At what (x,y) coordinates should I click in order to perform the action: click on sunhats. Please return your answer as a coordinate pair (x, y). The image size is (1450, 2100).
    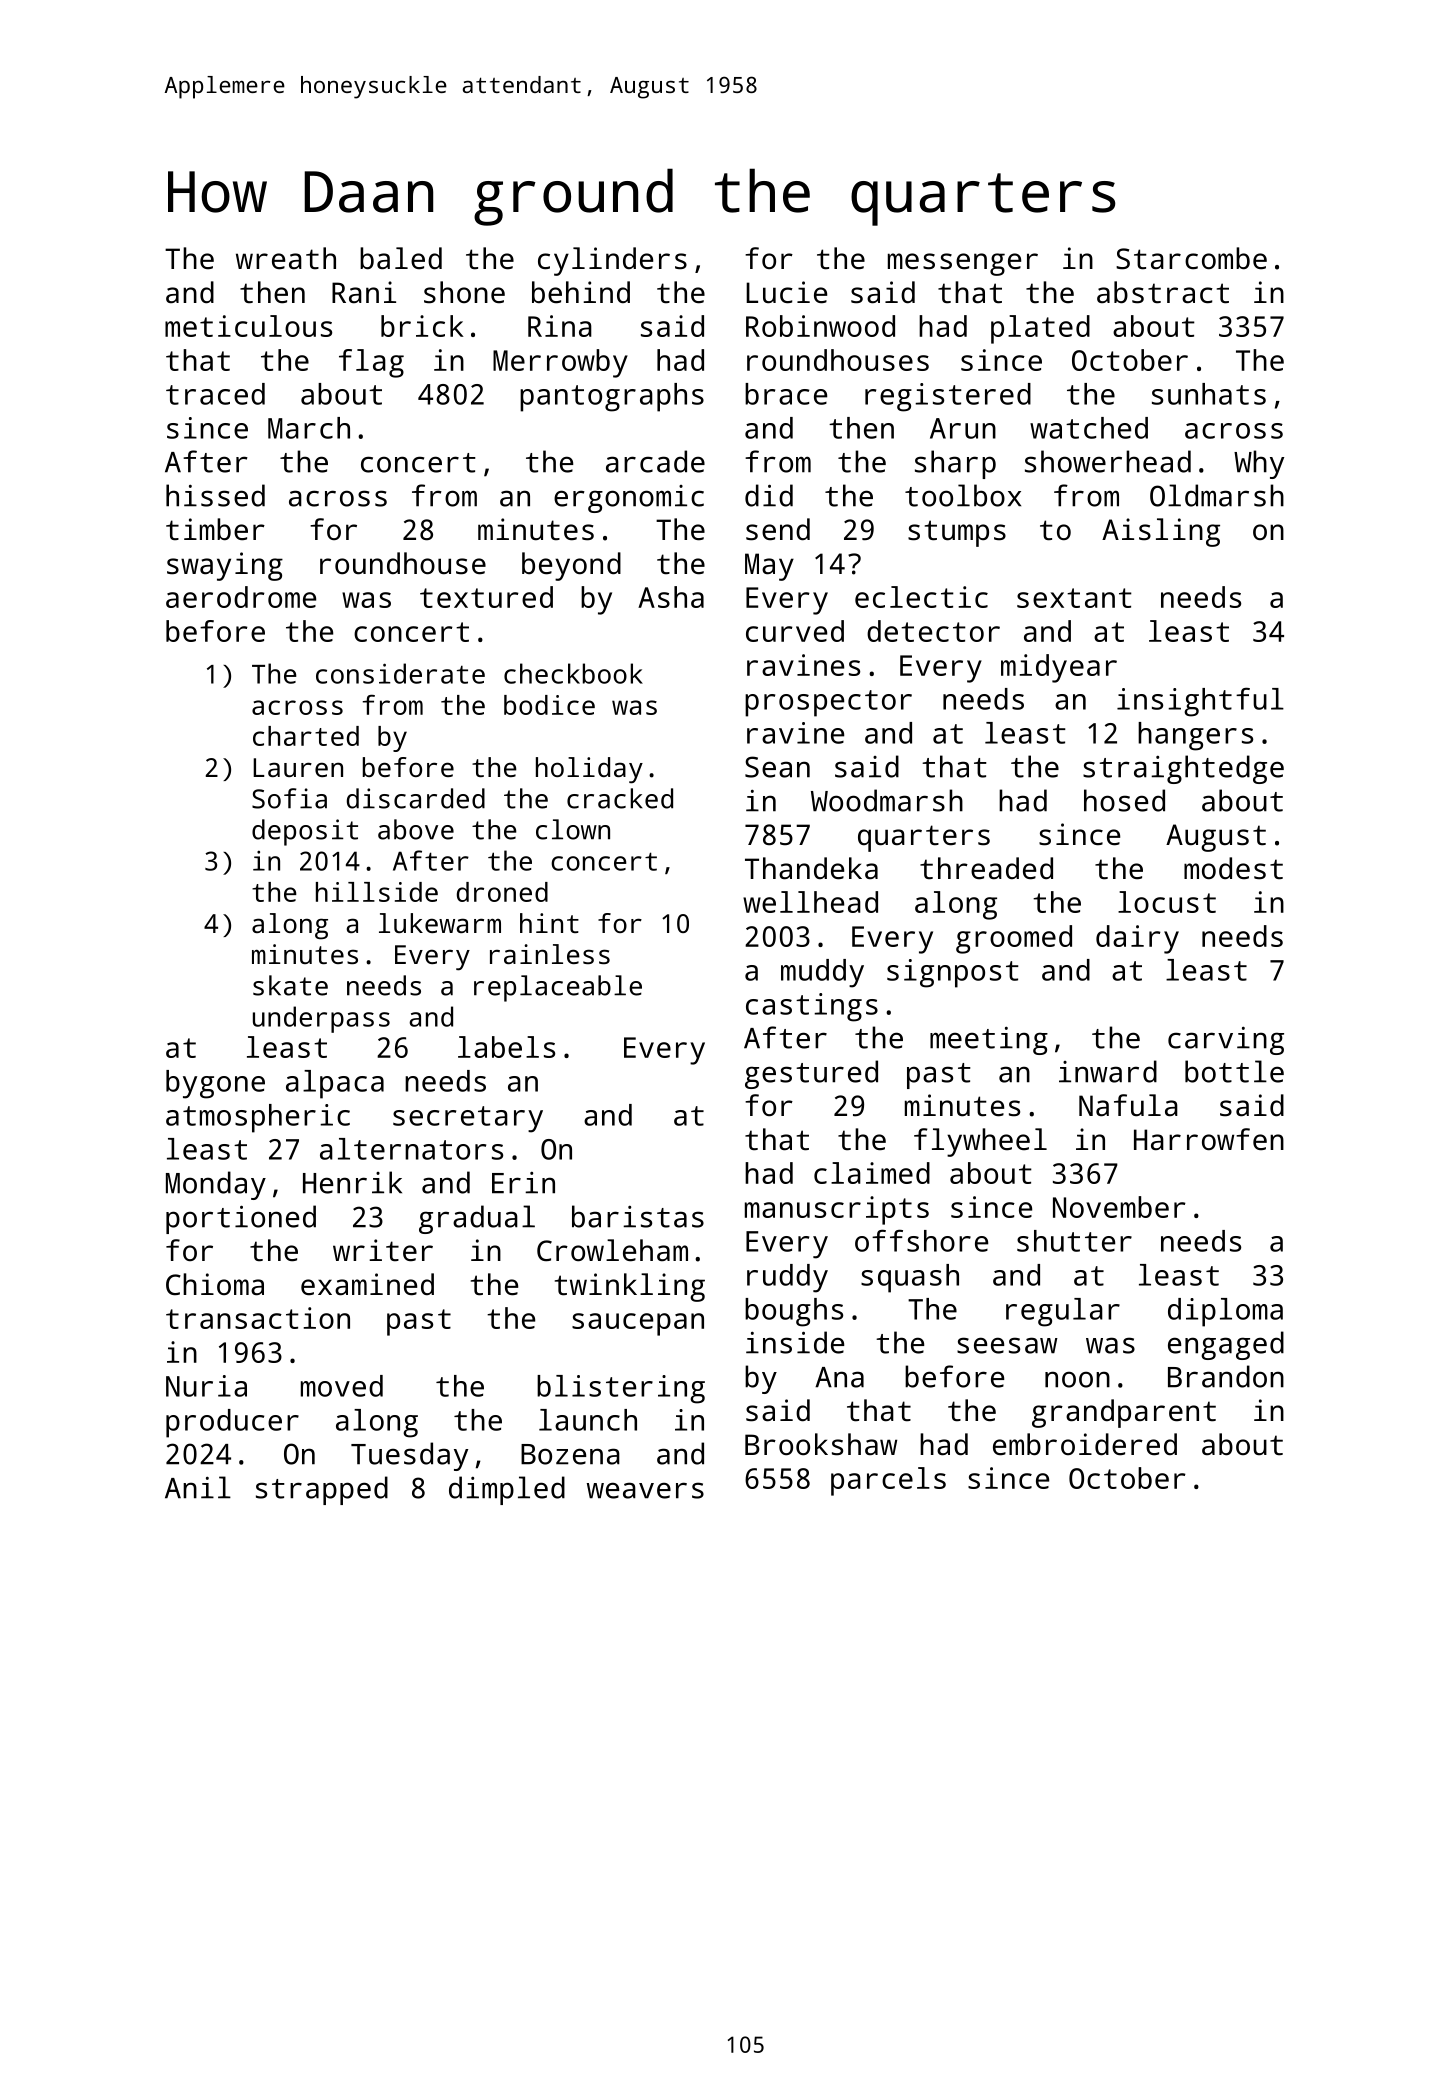
    Looking at the image, I should click on (1209, 394).
